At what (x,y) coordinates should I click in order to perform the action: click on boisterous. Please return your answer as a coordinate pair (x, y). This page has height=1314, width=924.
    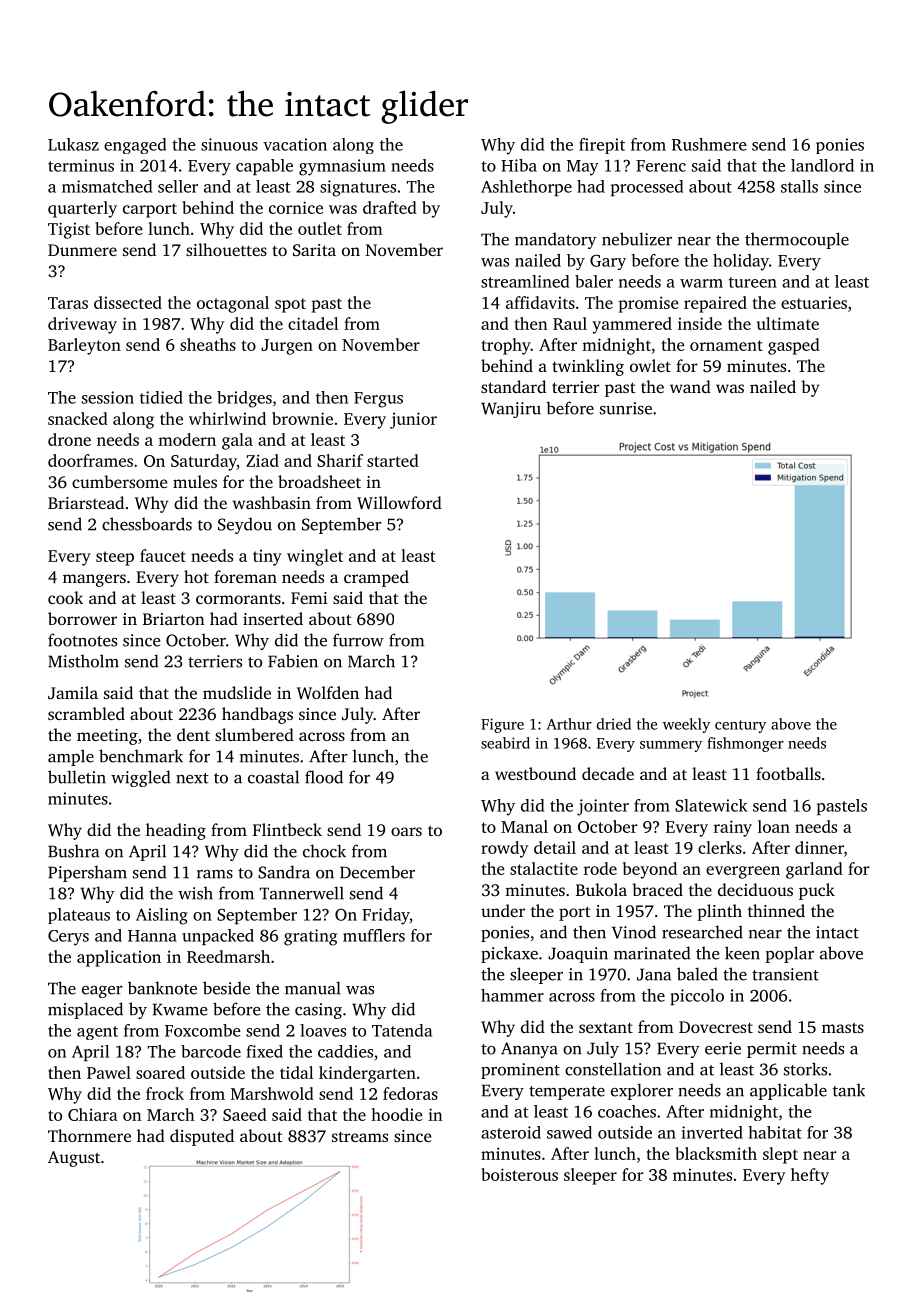
    Looking at the image, I should click on (519, 1174).
